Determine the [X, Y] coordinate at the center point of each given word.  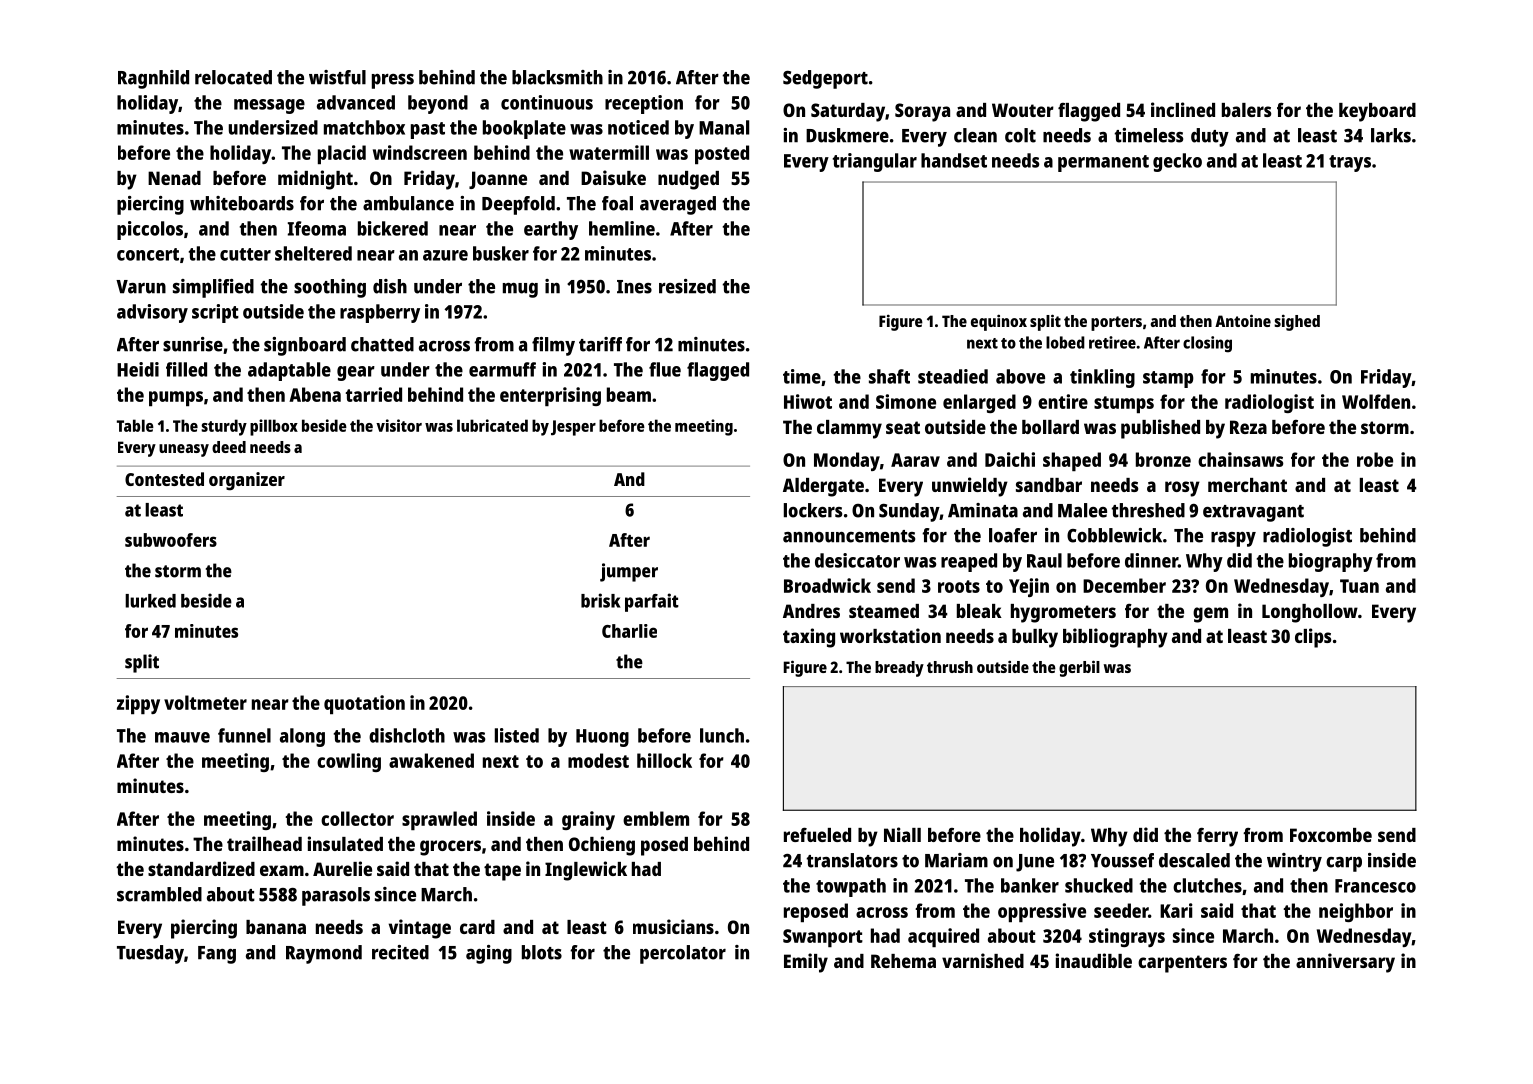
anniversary [1345, 963]
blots [542, 952]
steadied [953, 376]
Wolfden [1376, 401]
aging [489, 954]
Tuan [1359, 586]
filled [186, 369]
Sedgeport [825, 79]
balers [1246, 110]
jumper [629, 572]
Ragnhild [153, 79]
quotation [364, 704]
